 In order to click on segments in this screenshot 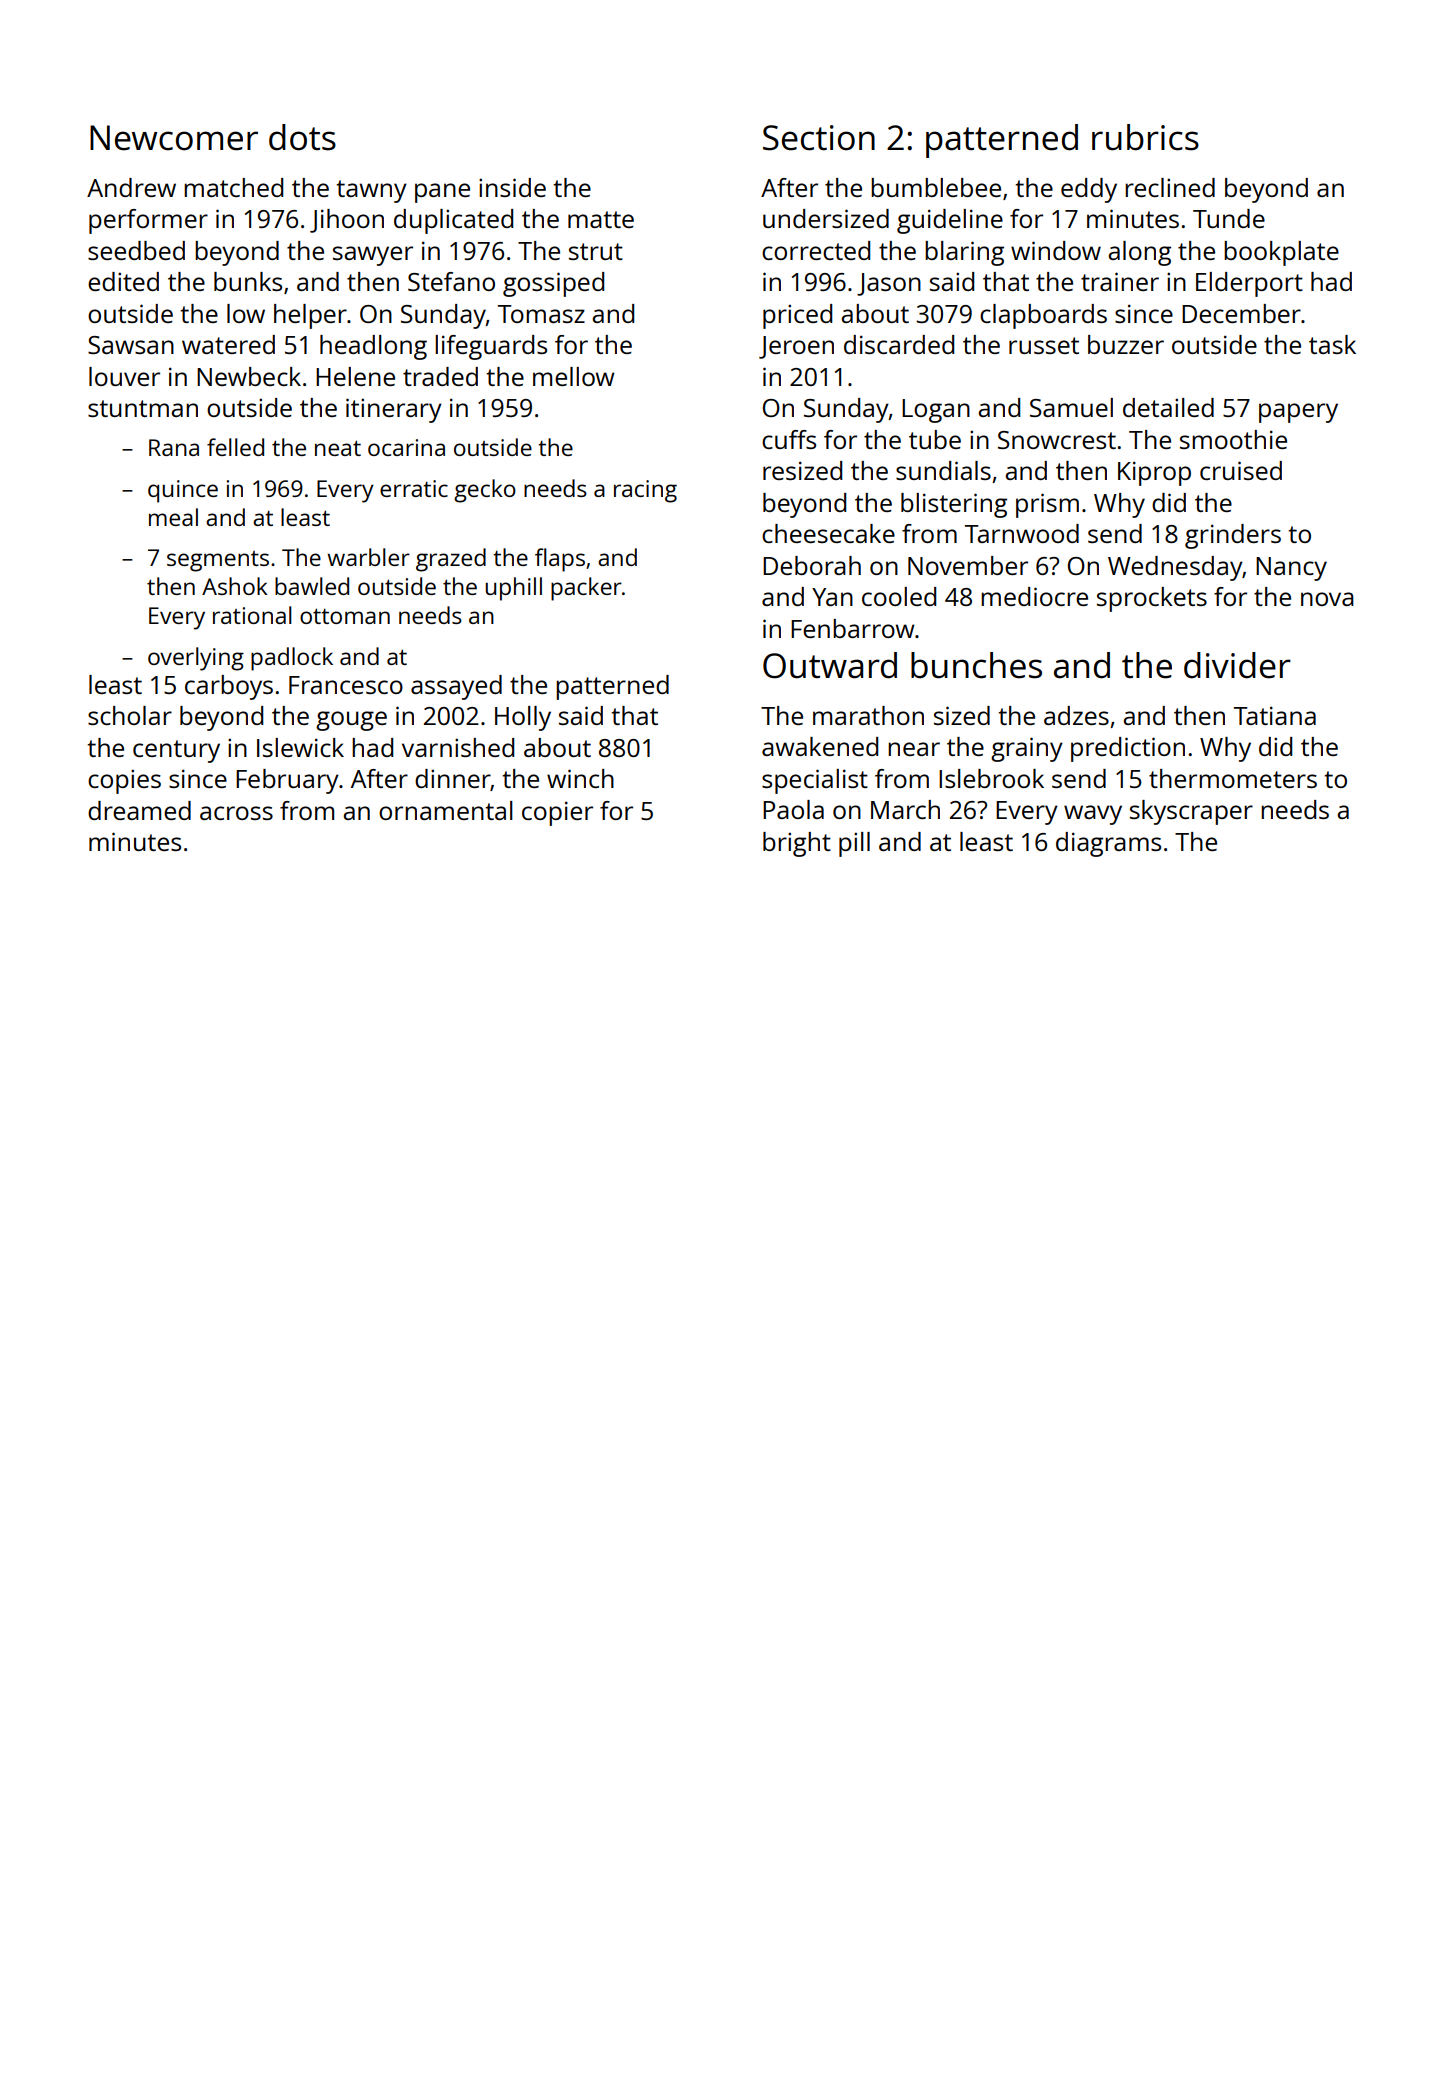, I will do `click(218, 561)`.
